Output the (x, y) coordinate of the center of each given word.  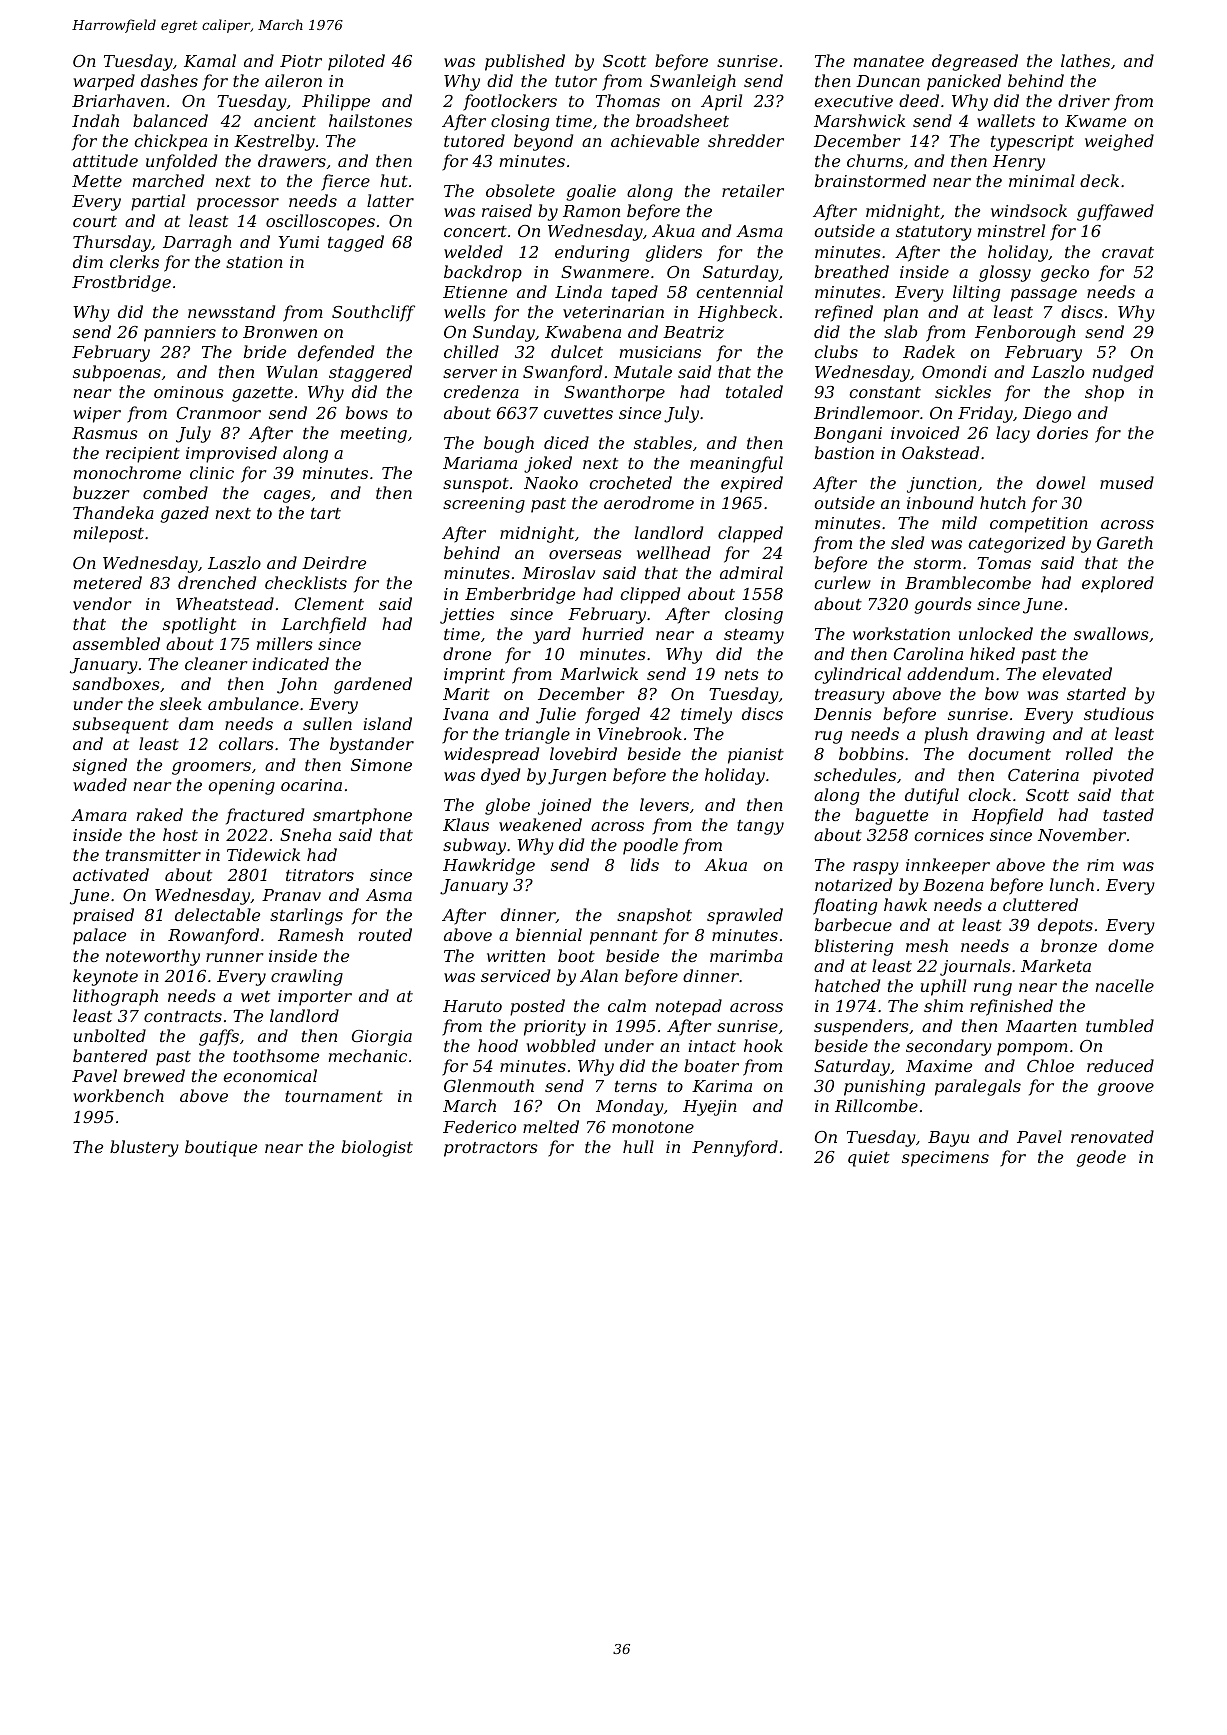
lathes (1085, 60)
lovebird (583, 753)
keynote (105, 977)
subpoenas (117, 373)
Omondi (954, 371)
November (1082, 834)
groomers (211, 768)
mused (1127, 482)
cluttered (1040, 904)
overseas (585, 554)
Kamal (210, 60)
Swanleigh (693, 82)
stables (663, 442)
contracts (183, 1016)
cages (287, 496)
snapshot (654, 916)
